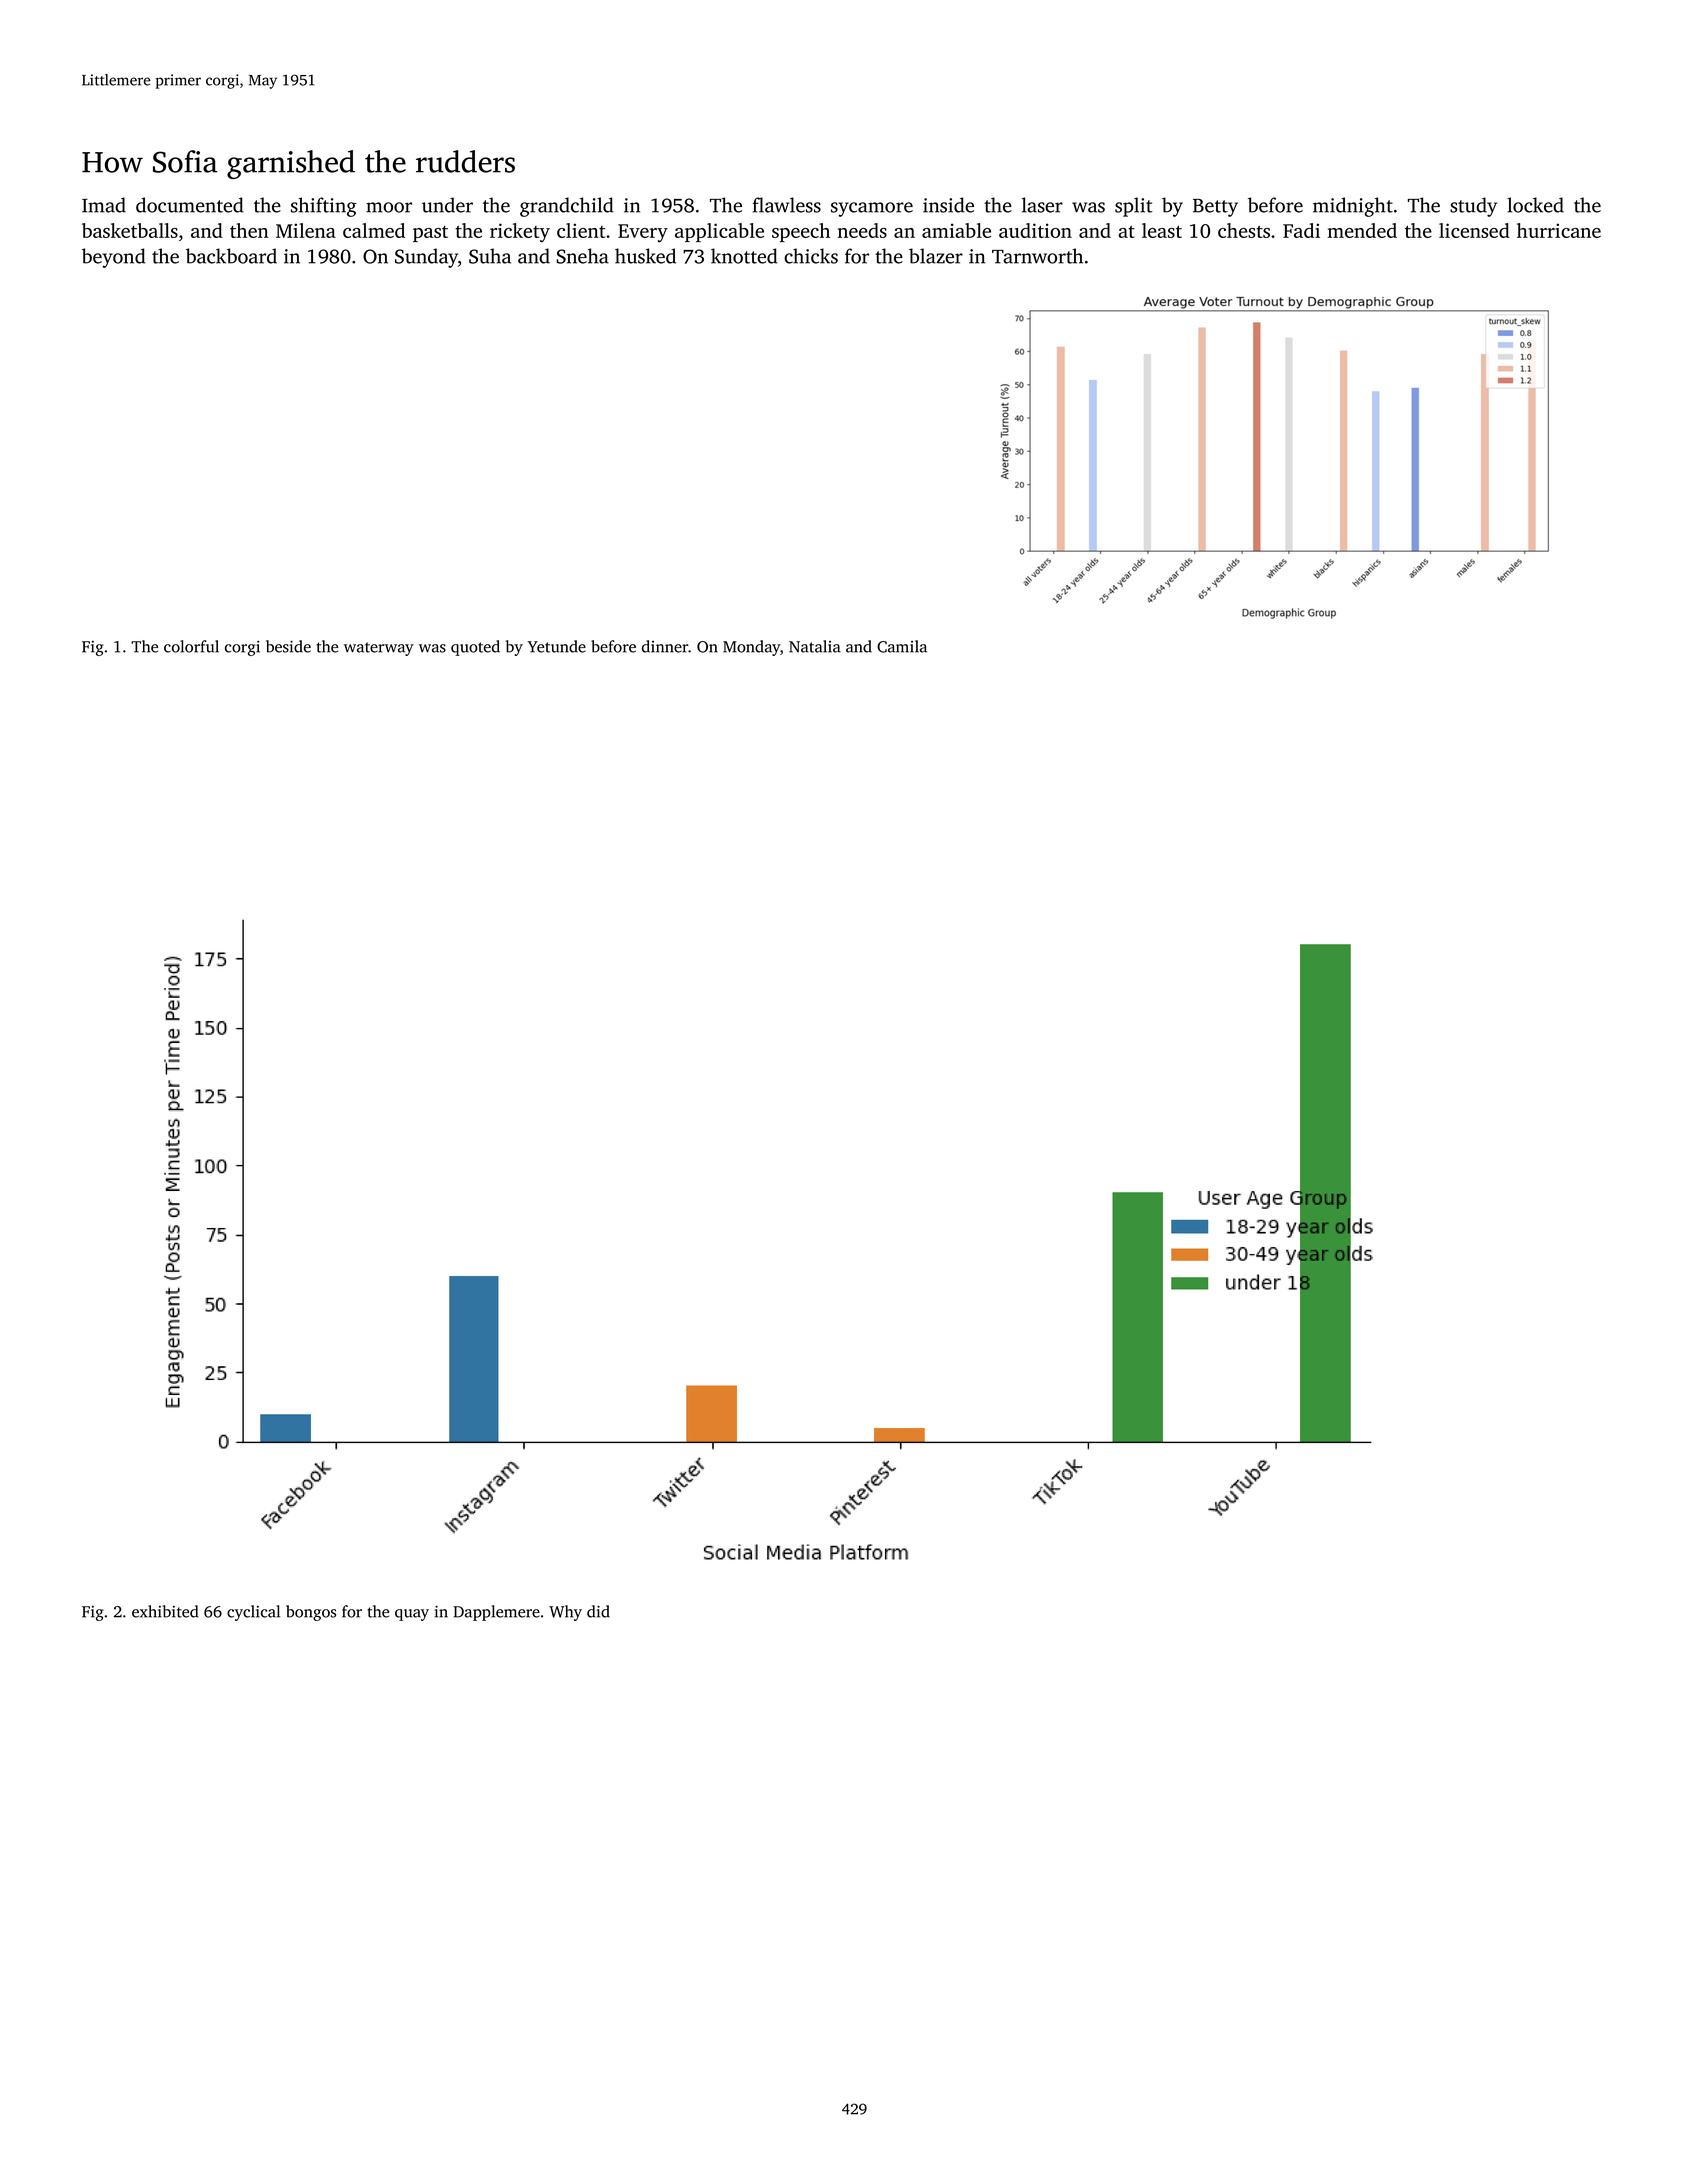 The image size is (1683, 2178). I want to click on flawless, so click(787, 205).
